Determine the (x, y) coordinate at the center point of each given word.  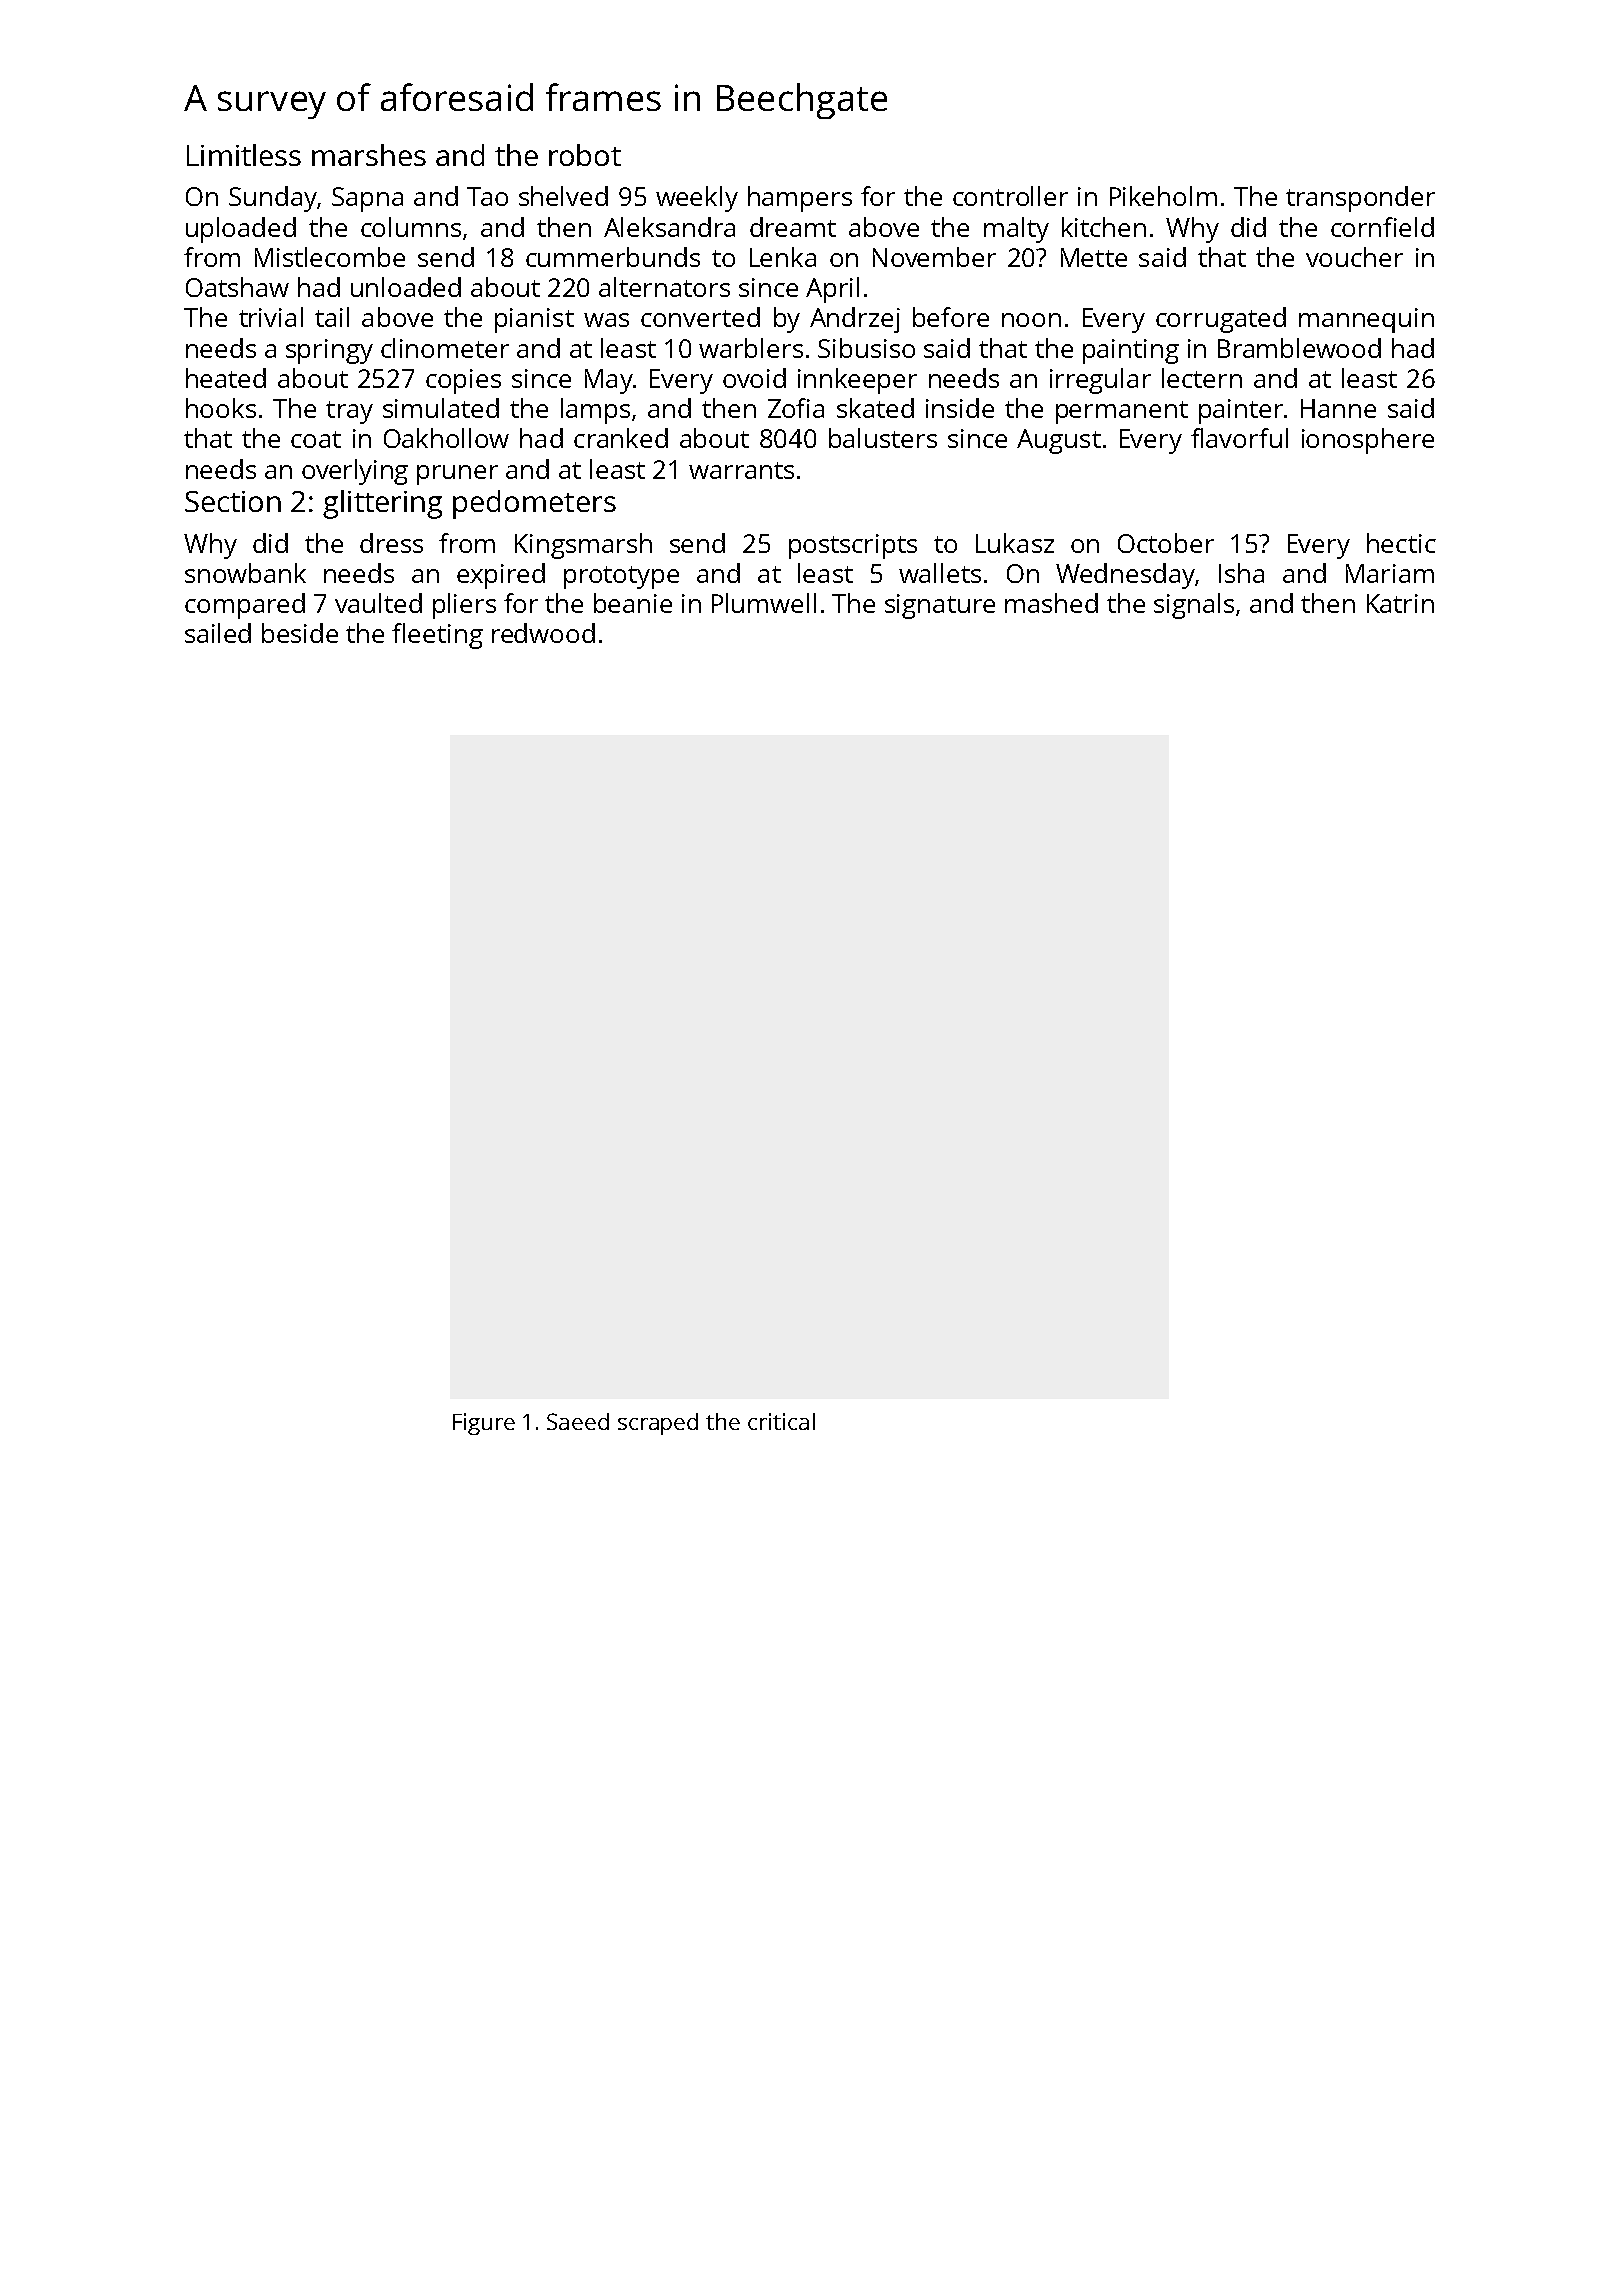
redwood (543, 633)
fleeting (437, 636)
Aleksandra (669, 227)
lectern (1202, 378)
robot (585, 155)
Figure (484, 1424)
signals (1194, 606)
